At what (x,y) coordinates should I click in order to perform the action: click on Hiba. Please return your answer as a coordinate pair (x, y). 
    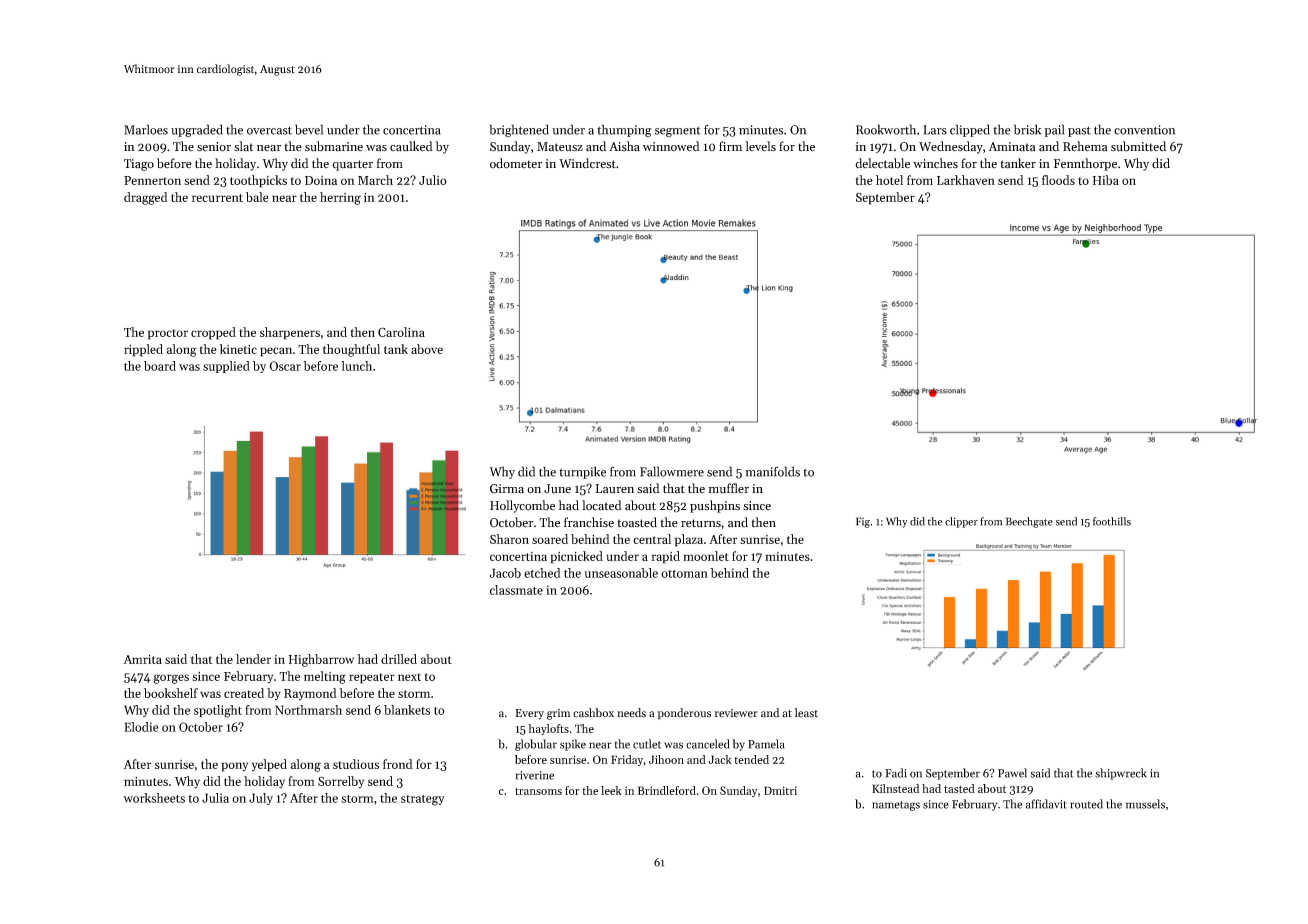
    Looking at the image, I should click on (1106, 180).
